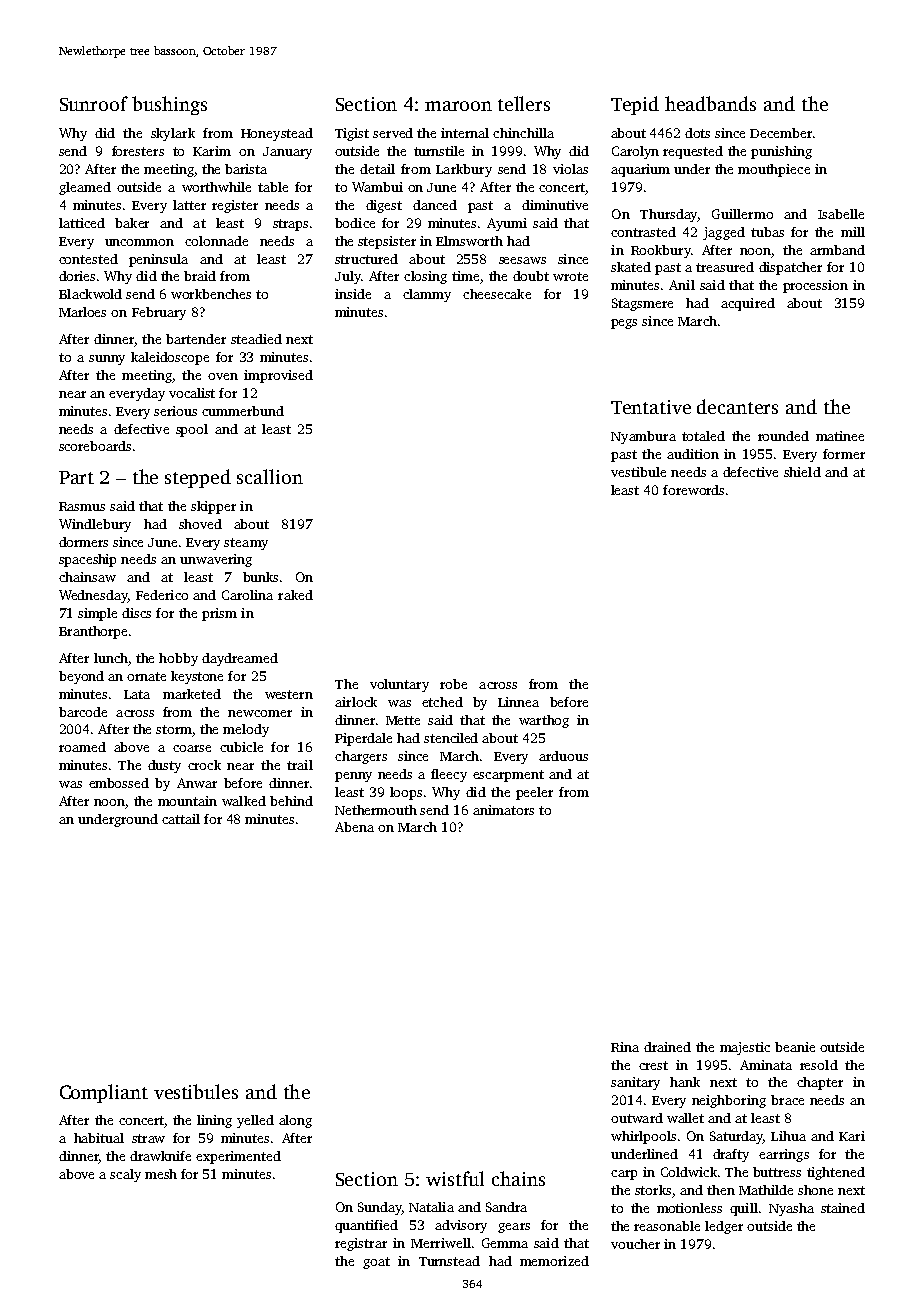 This document has width=924, height=1308. I want to click on memorized, so click(554, 1261).
